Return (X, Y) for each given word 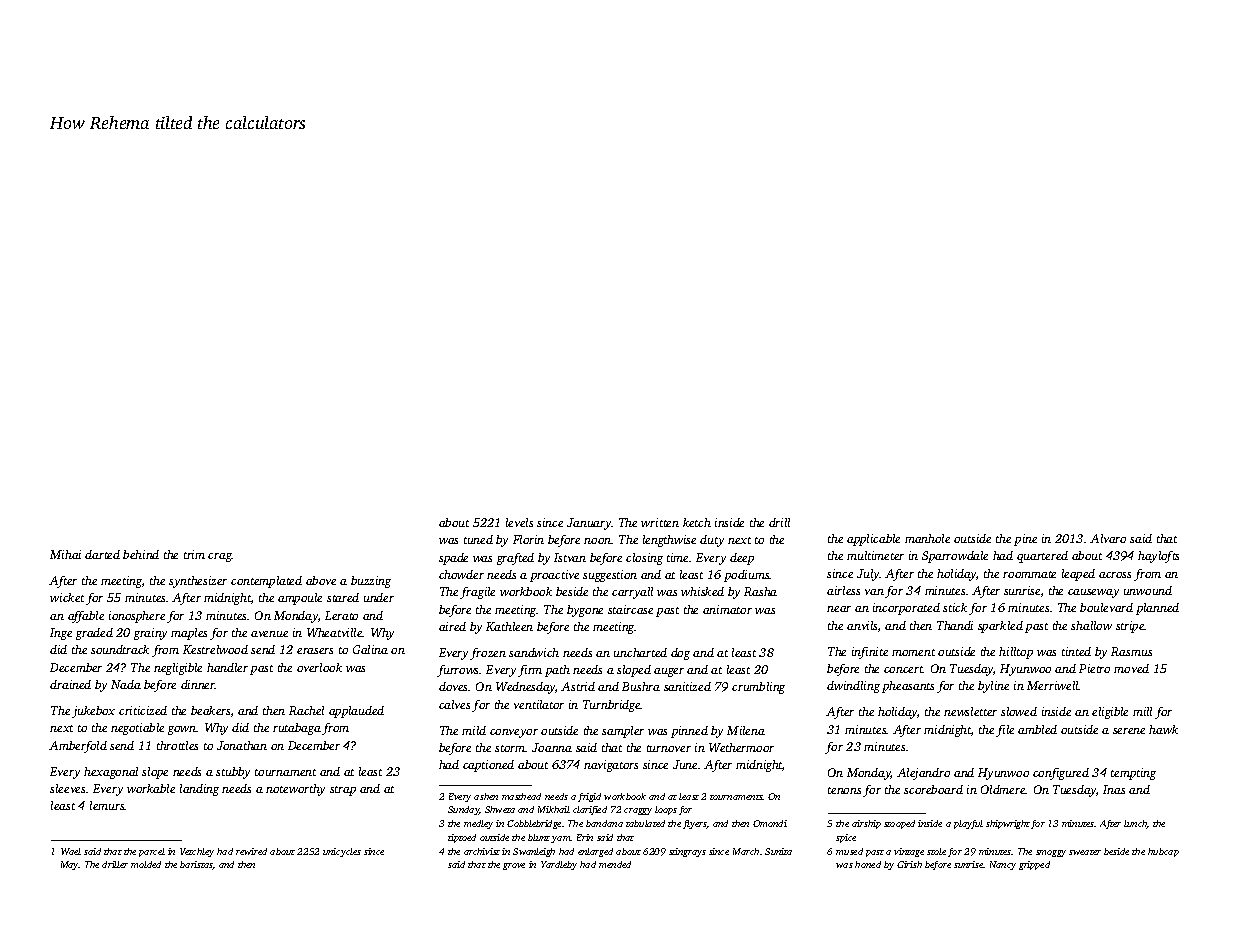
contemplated (266, 582)
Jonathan (242, 745)
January (589, 524)
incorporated (906, 609)
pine (1025, 540)
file (1005, 731)
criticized (143, 710)
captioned (488, 766)
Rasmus (1131, 651)
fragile (477, 593)
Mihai (65, 554)
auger (669, 672)
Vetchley (197, 852)
